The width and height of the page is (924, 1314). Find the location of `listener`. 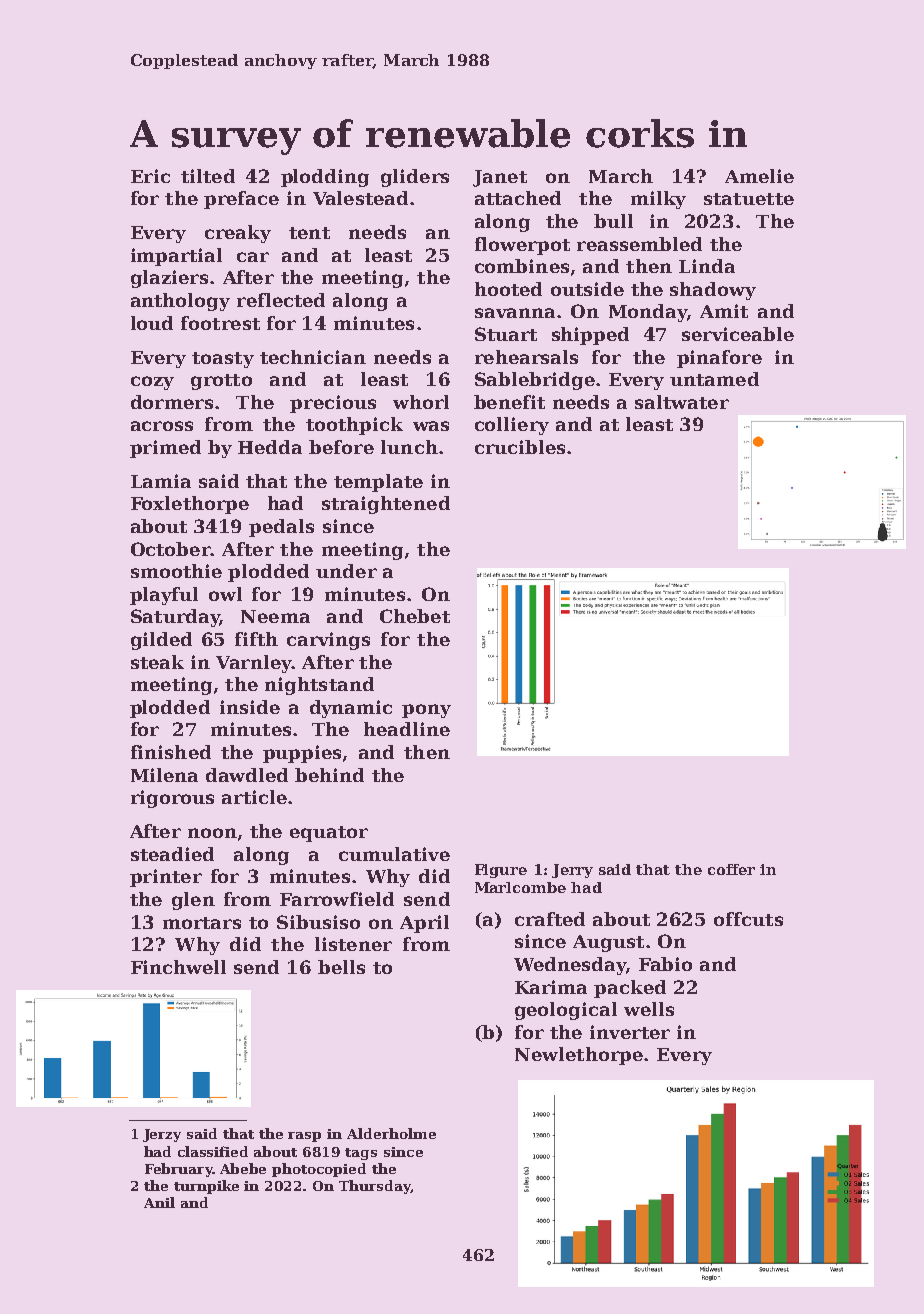

listener is located at coordinates (353, 944).
